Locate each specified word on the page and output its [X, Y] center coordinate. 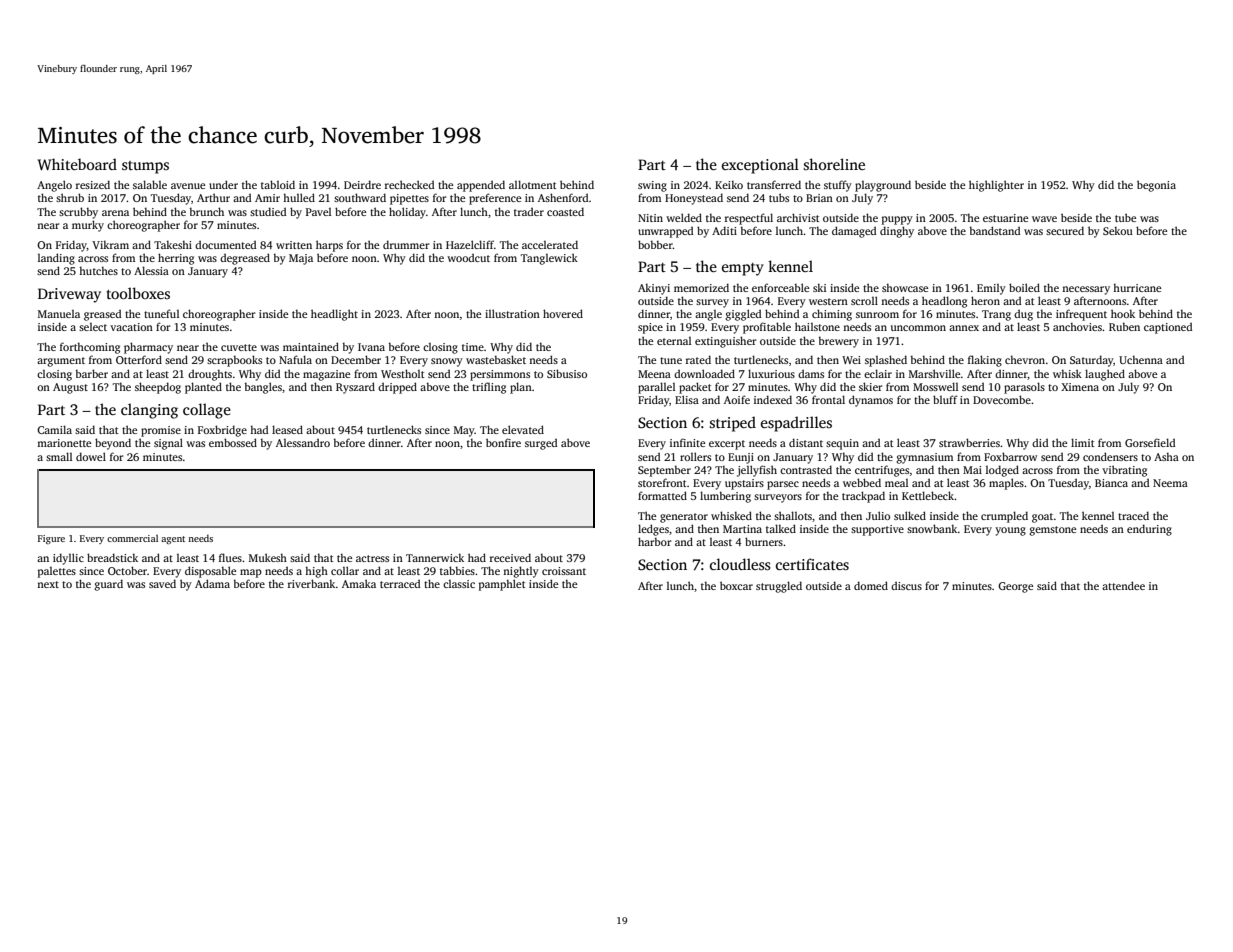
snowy [447, 362]
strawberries [969, 442]
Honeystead [694, 199]
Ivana [371, 347]
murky [88, 226]
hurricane [1137, 287]
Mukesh [268, 557]
